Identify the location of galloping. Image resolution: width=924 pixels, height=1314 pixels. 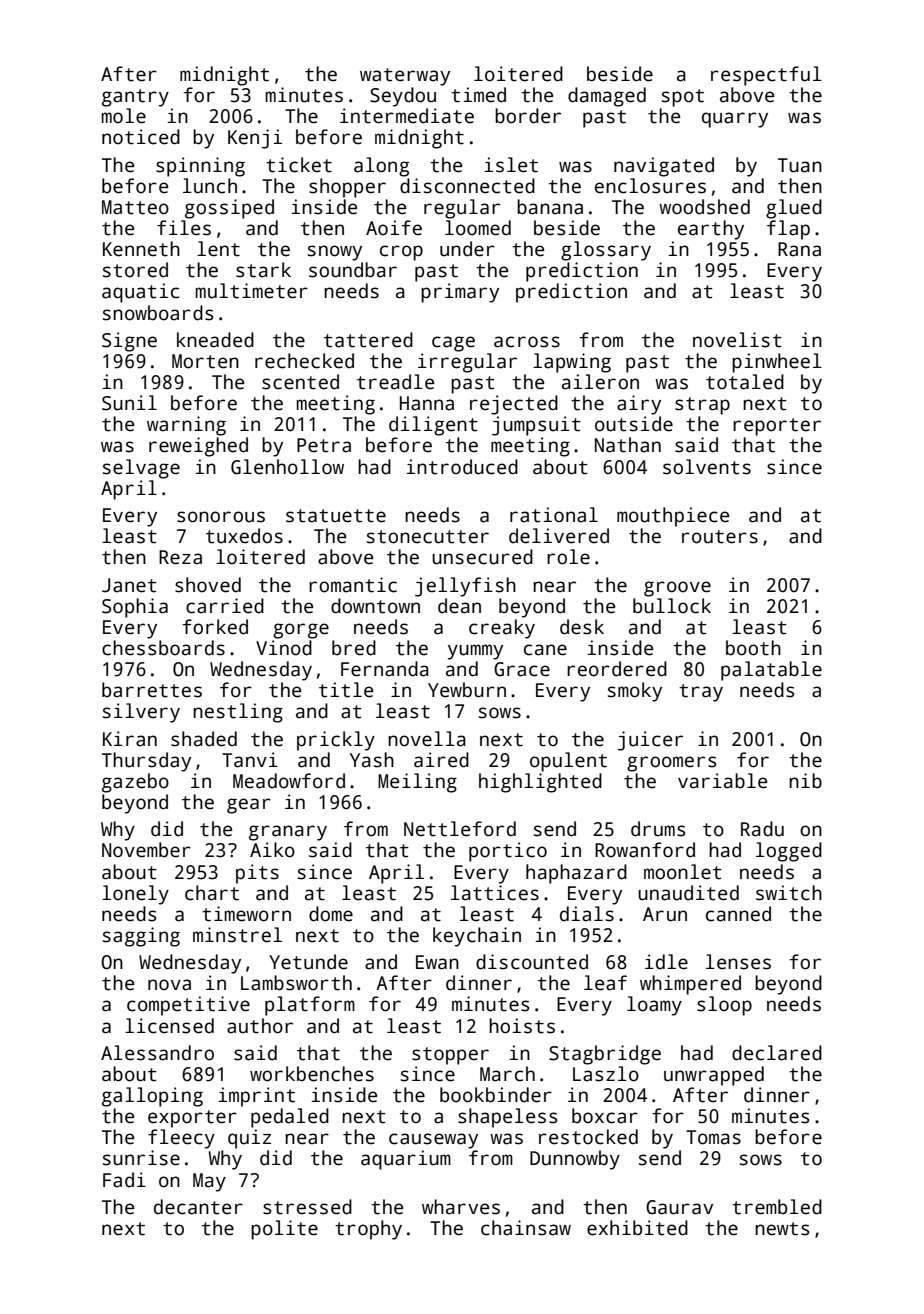
(152, 1097).
